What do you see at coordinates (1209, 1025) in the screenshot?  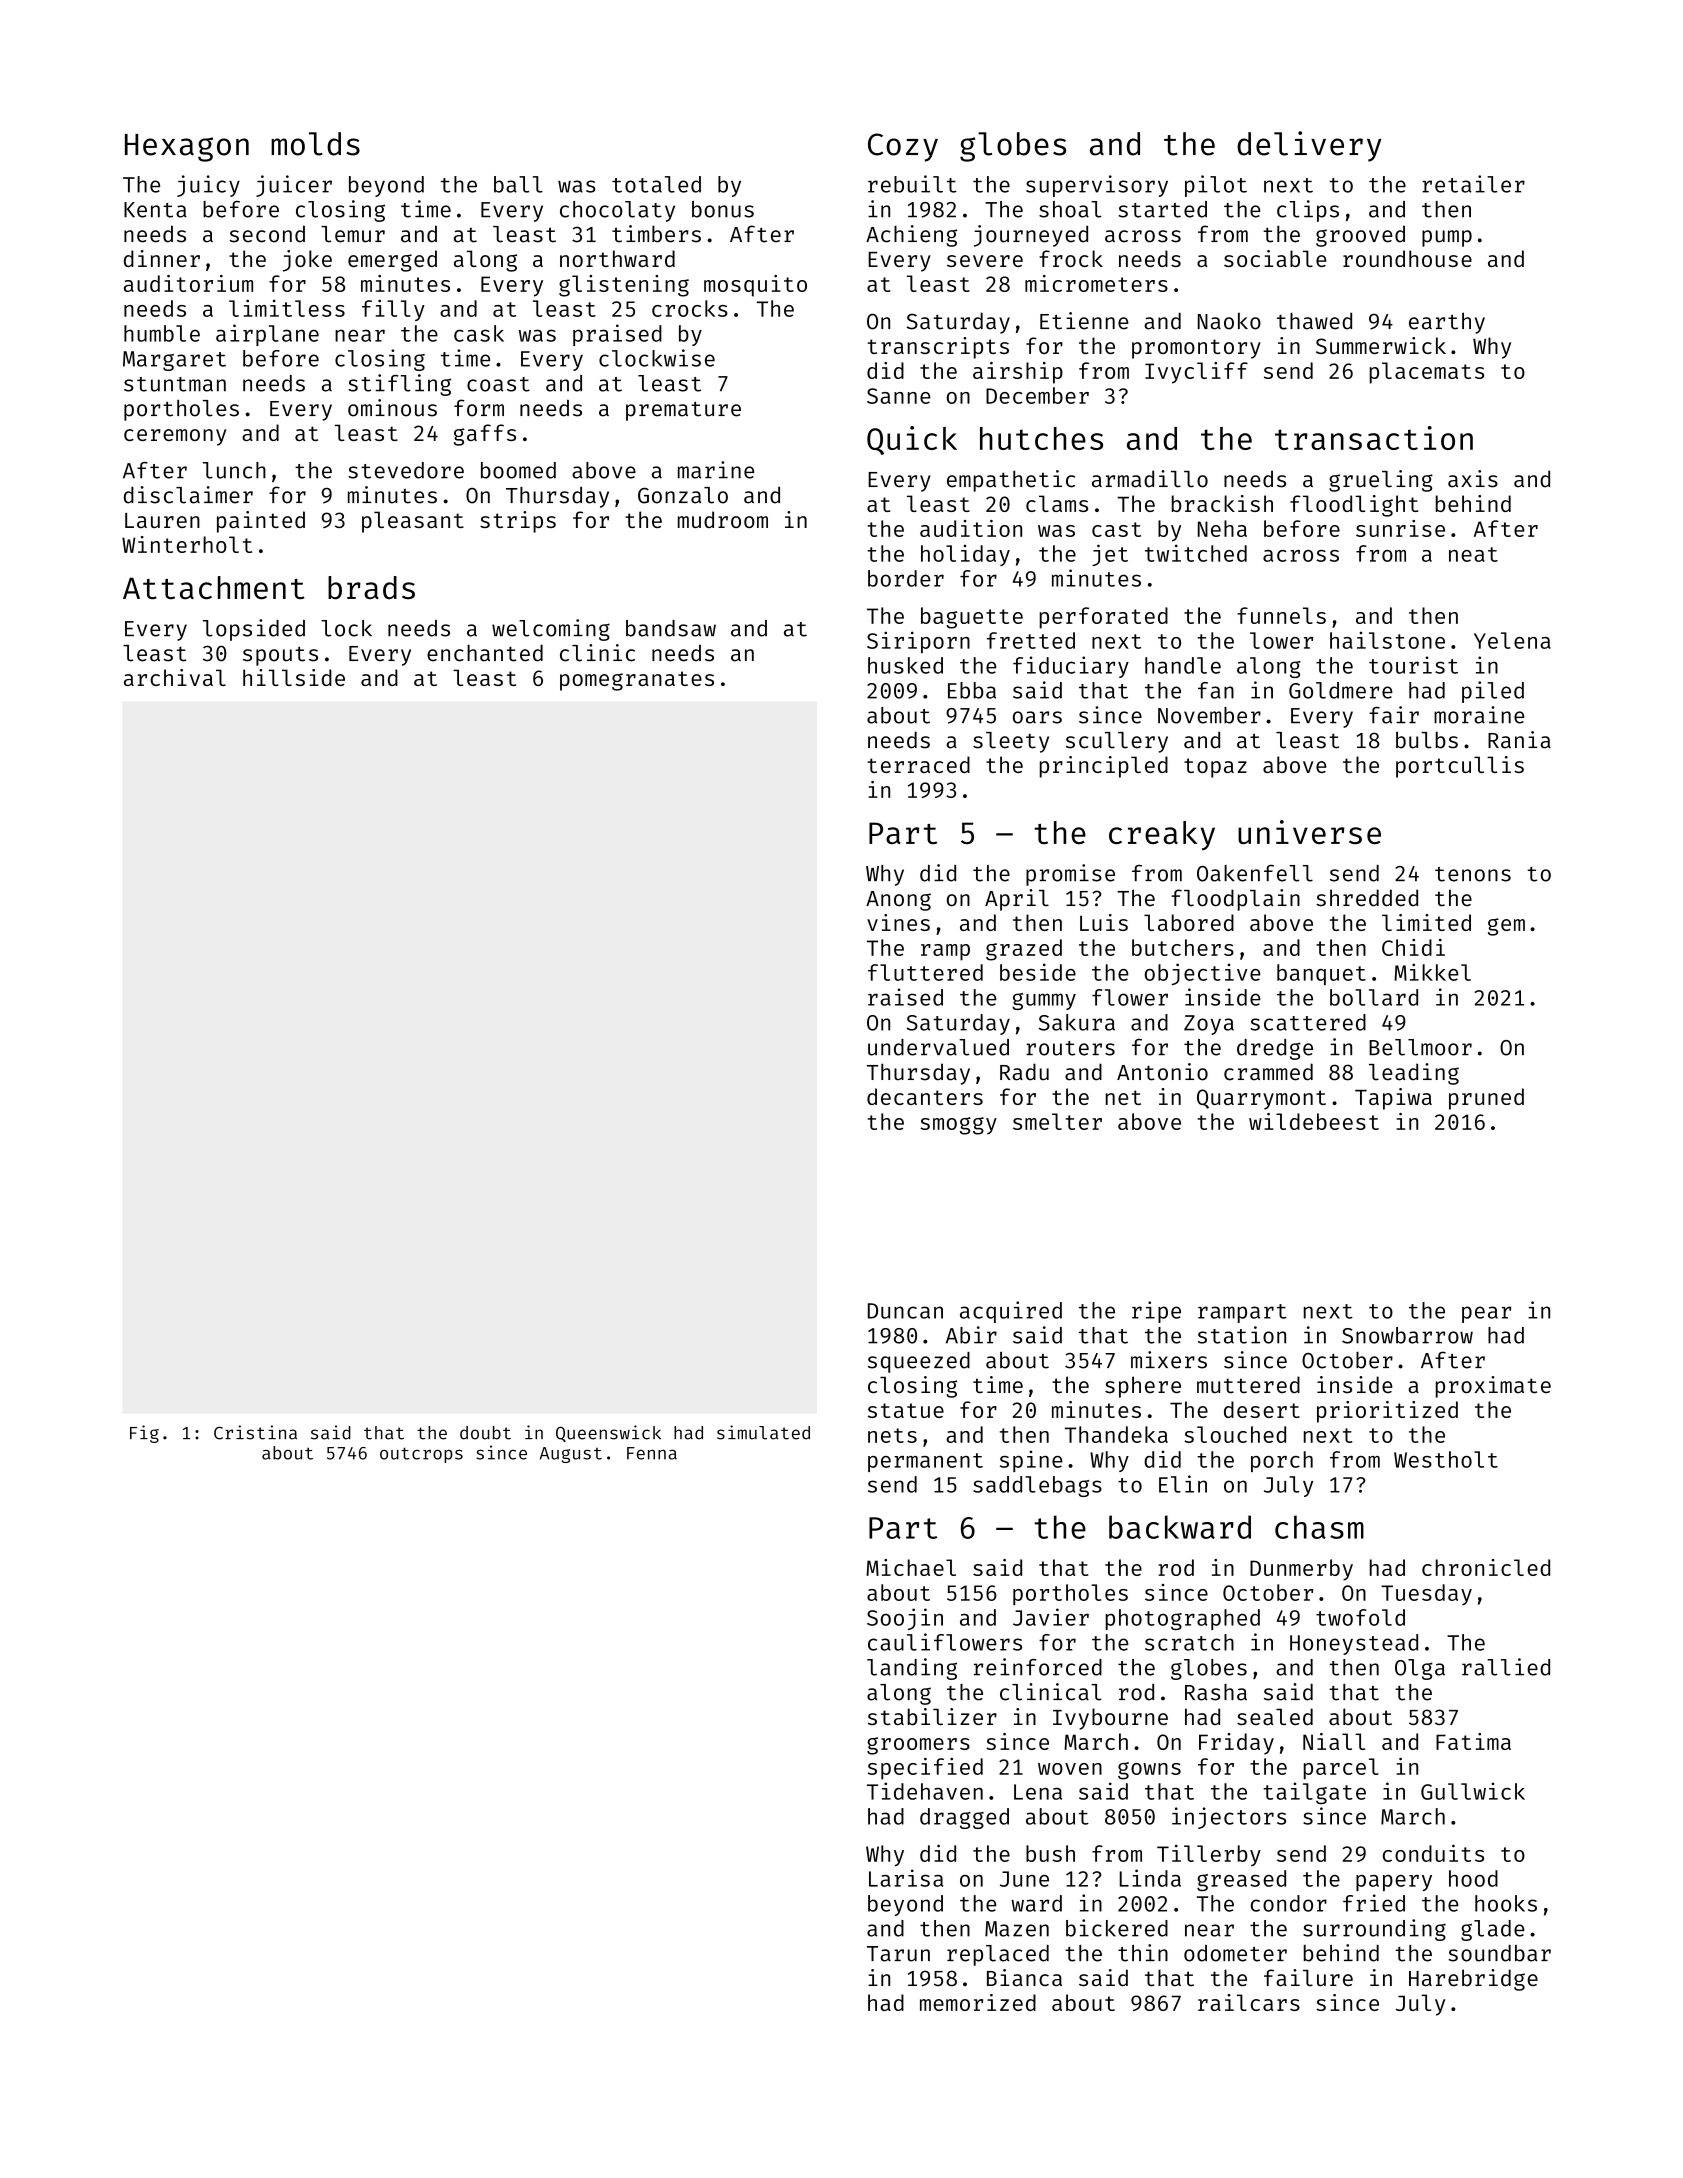 I see `Zoya` at bounding box center [1209, 1025].
